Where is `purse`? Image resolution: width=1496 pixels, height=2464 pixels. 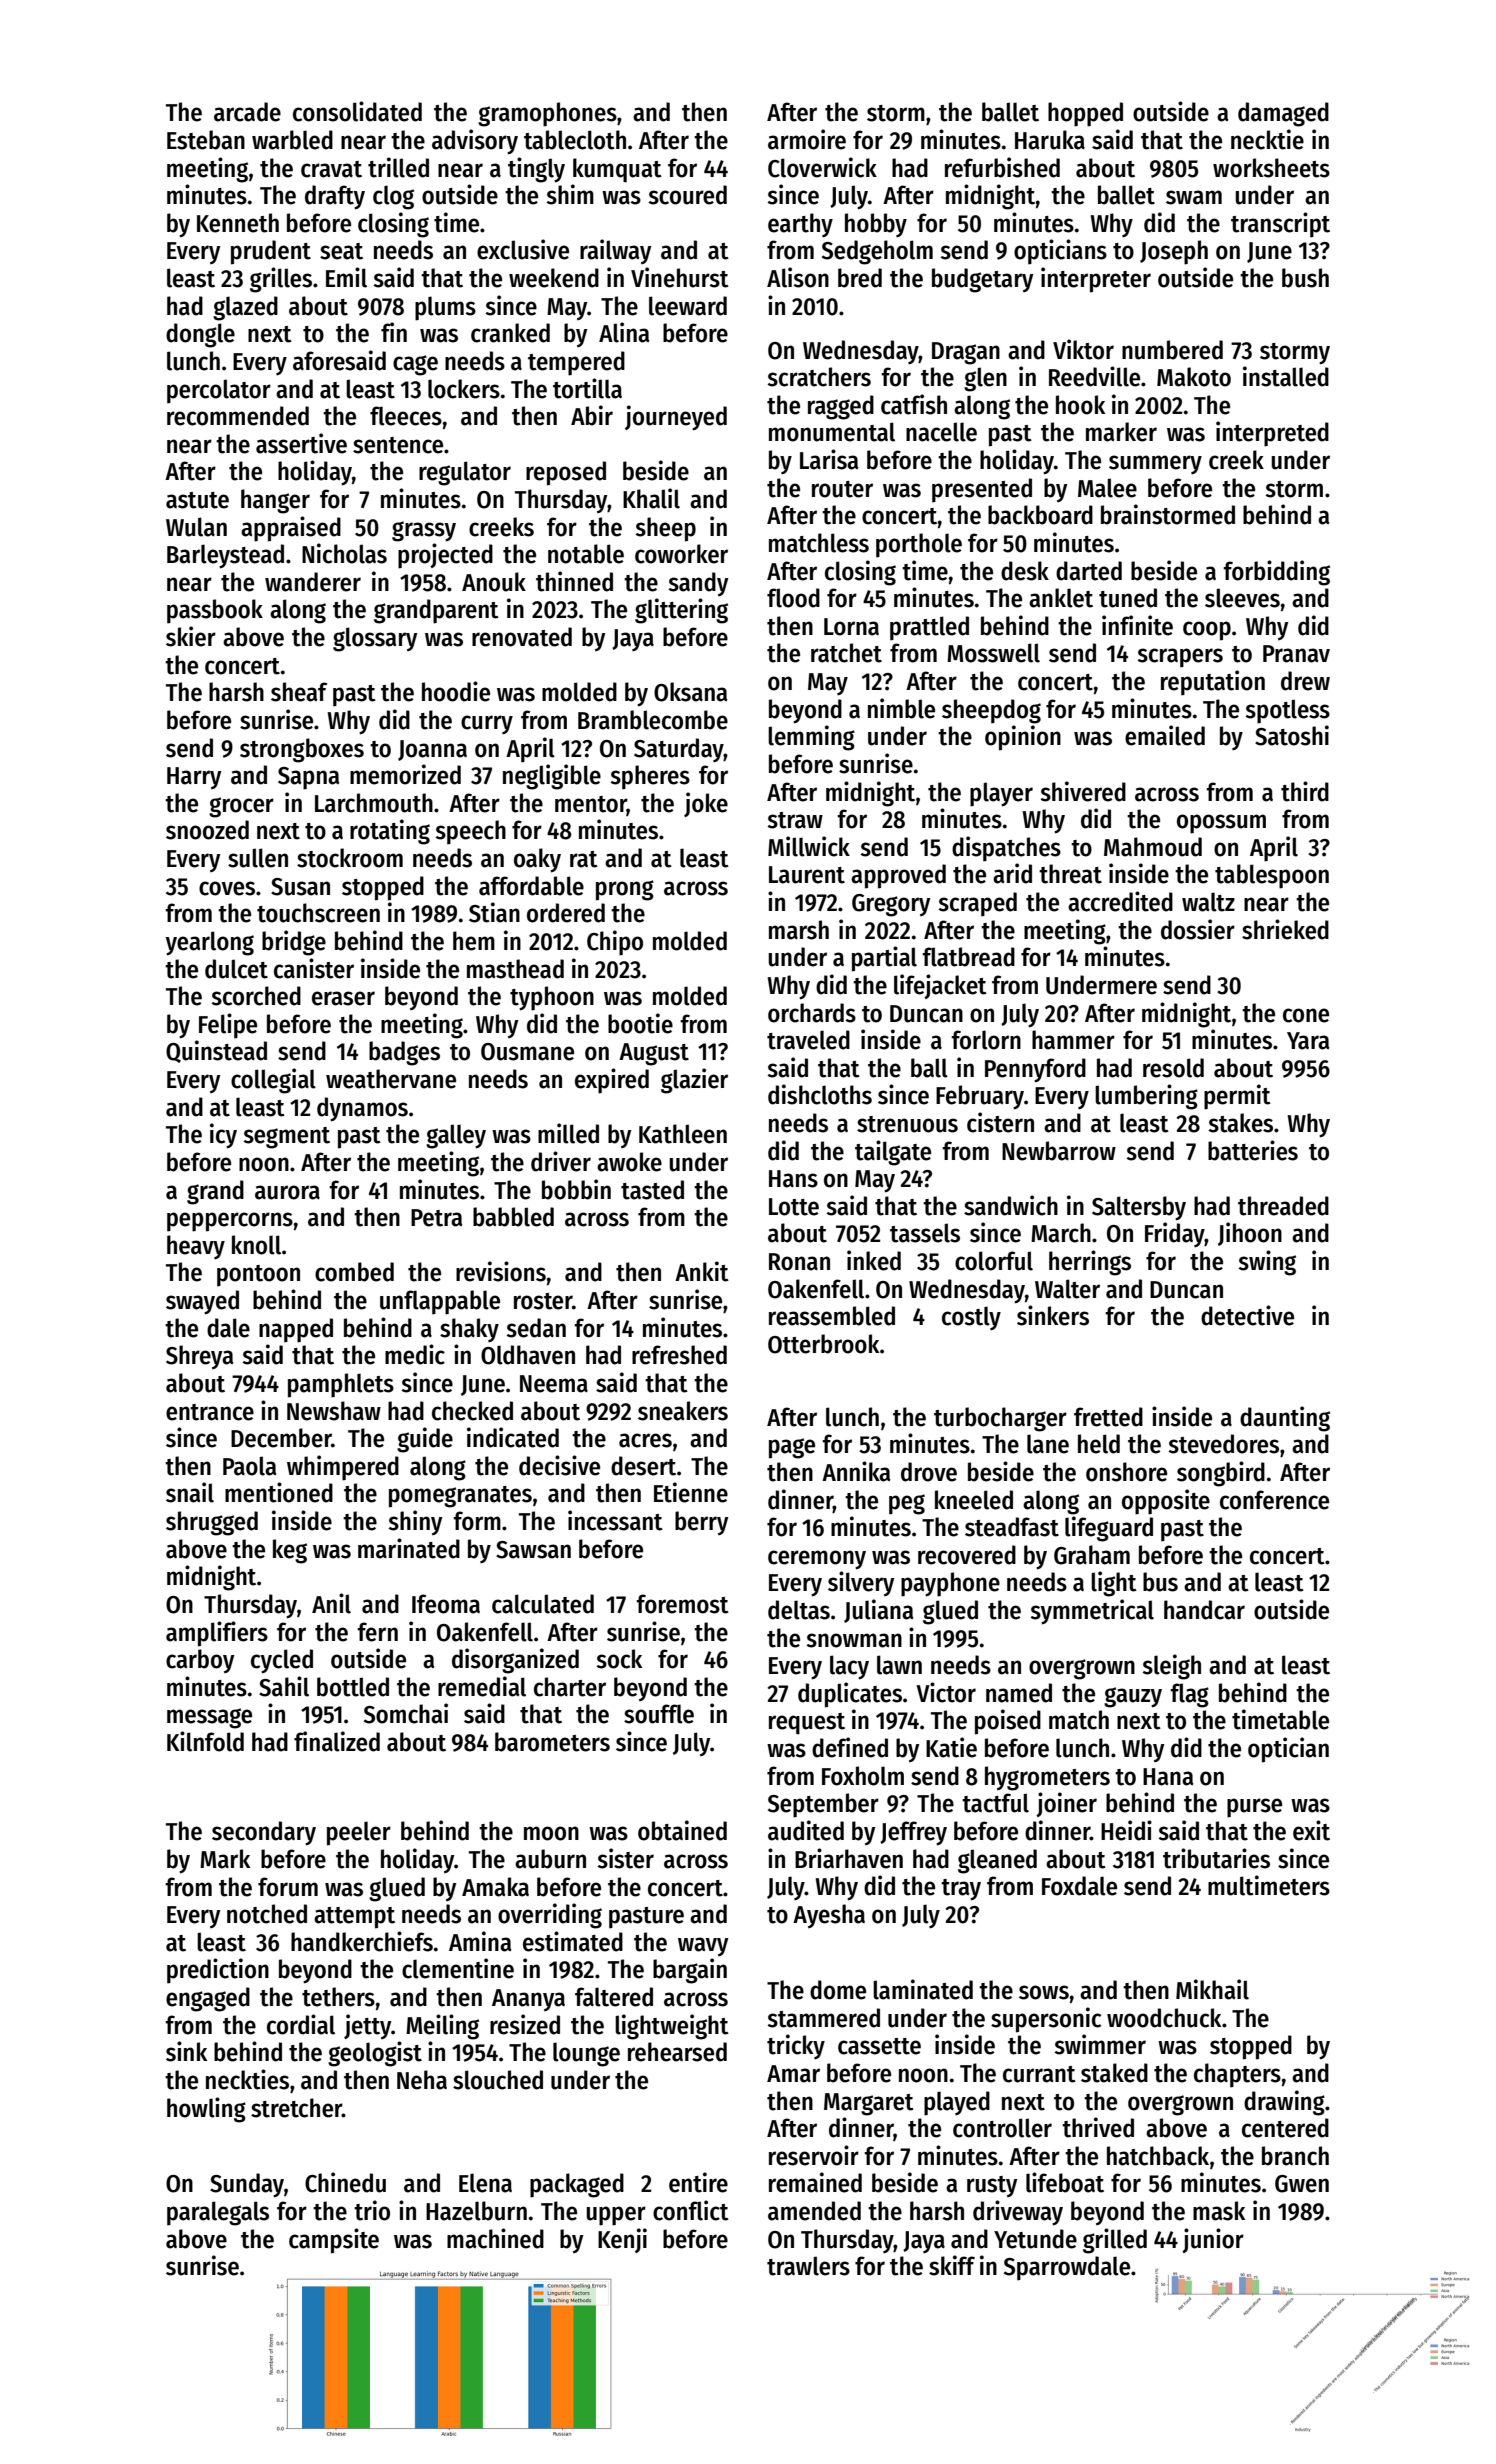 purse is located at coordinates (1254, 1808).
